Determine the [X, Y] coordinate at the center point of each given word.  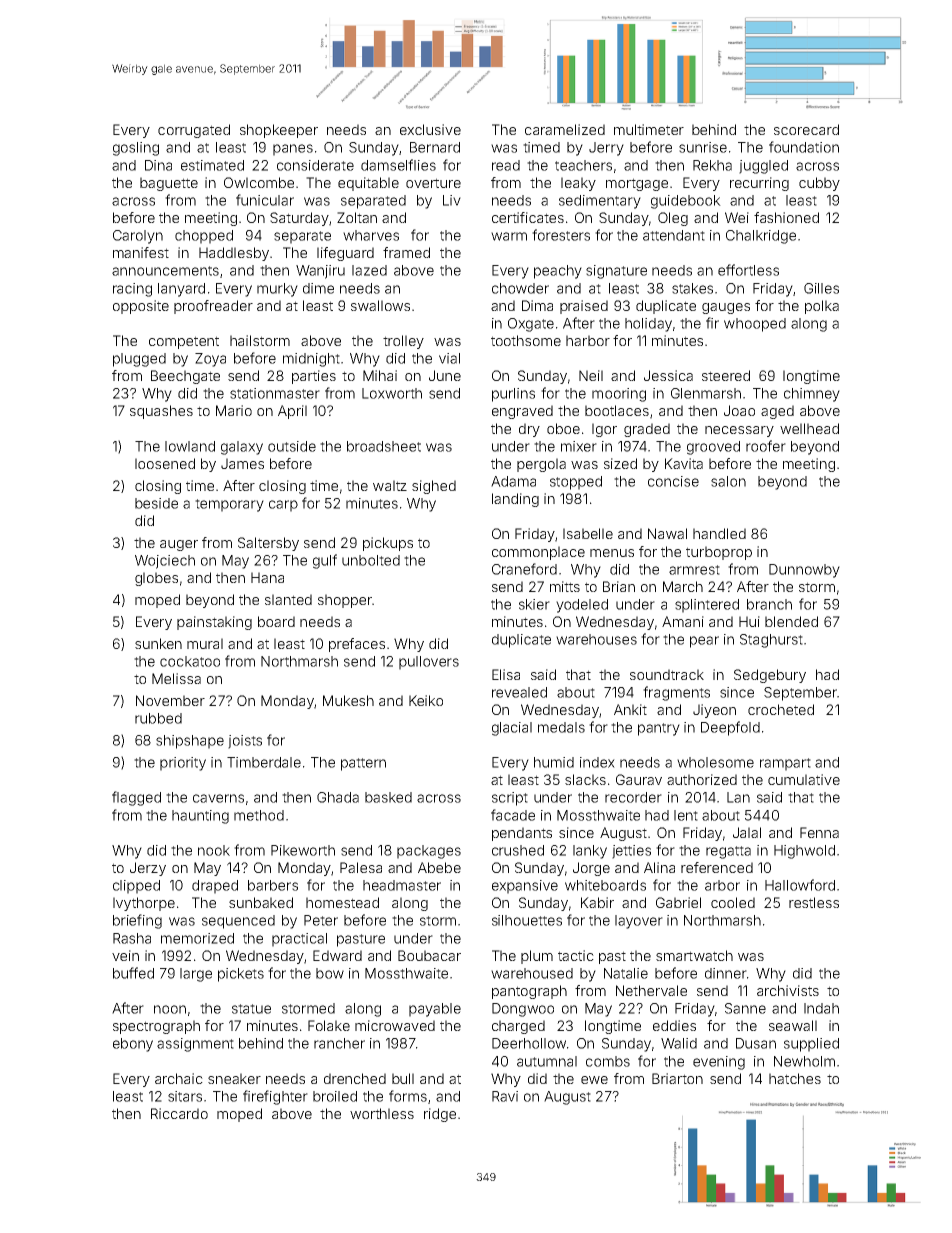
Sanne [745, 1008]
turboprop [719, 553]
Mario [234, 410]
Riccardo [179, 1113]
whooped [755, 325]
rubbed [158, 718]
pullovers [429, 663]
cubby [819, 184]
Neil [591, 375]
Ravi [505, 1096]
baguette [169, 184]
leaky [578, 184]
